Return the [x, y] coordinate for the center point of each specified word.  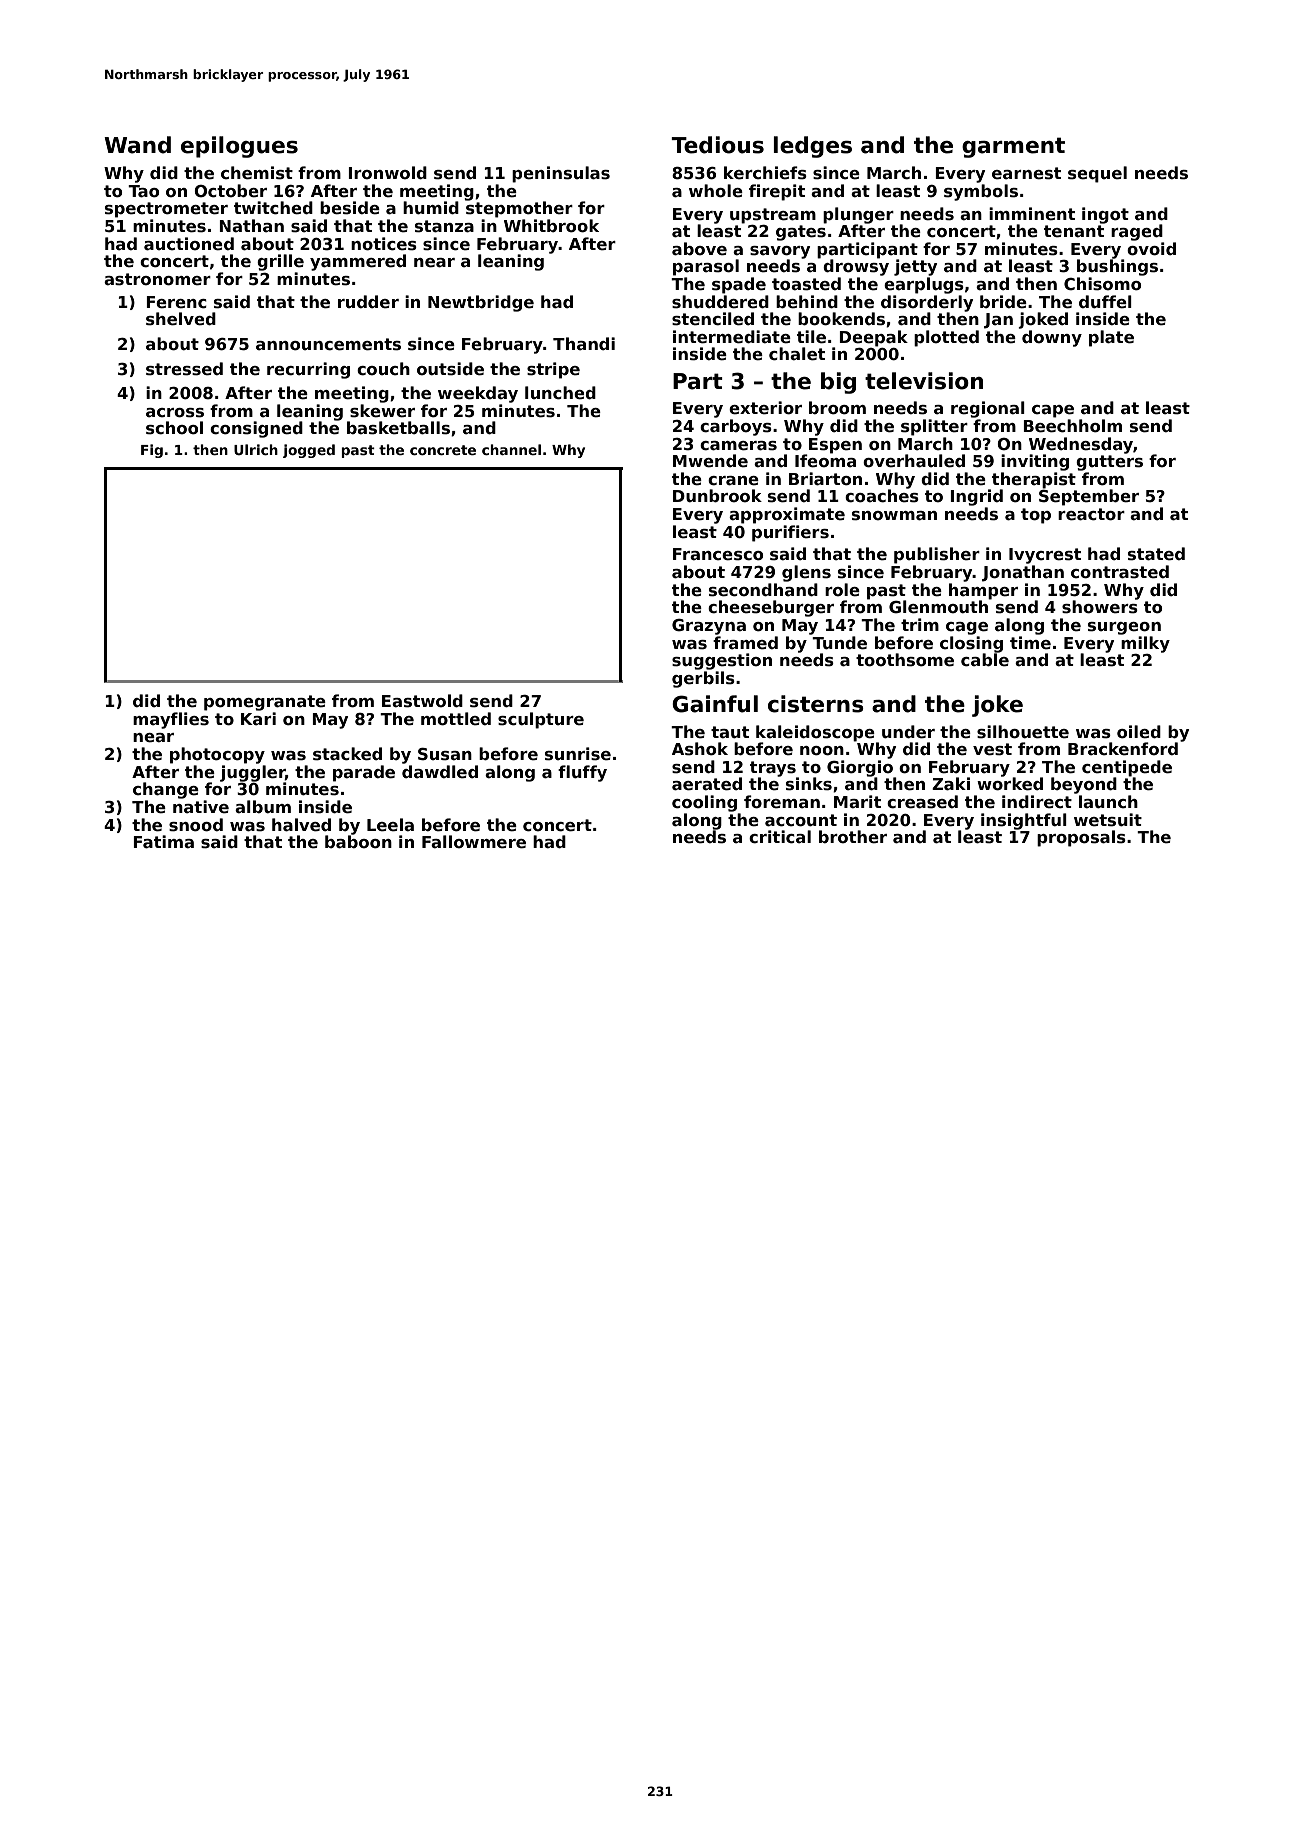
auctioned [189, 244]
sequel [1097, 174]
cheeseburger [771, 608]
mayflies [171, 720]
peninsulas [561, 174]
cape [1053, 411]
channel [511, 449]
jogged [309, 451]
